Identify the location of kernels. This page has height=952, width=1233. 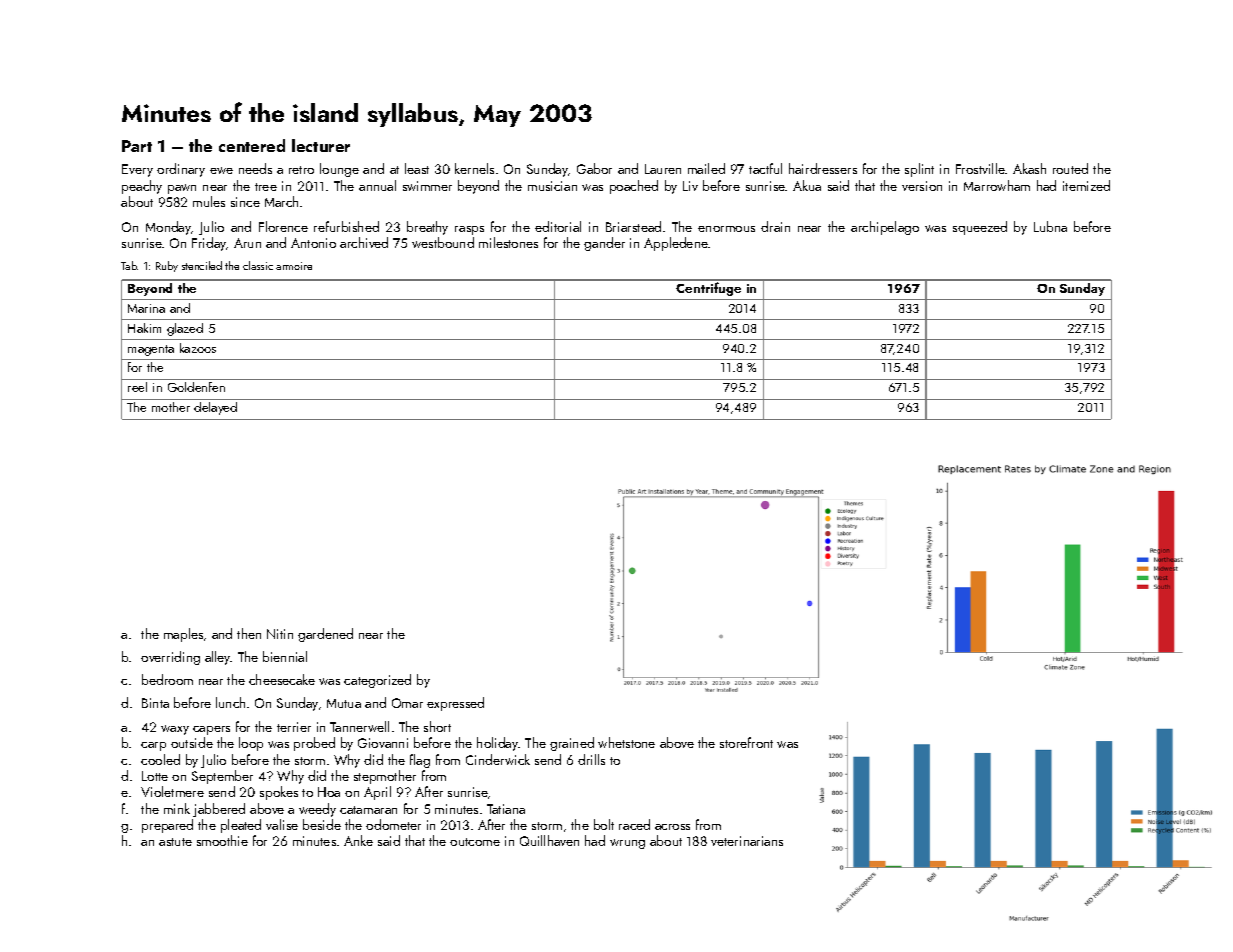
(474, 168).
